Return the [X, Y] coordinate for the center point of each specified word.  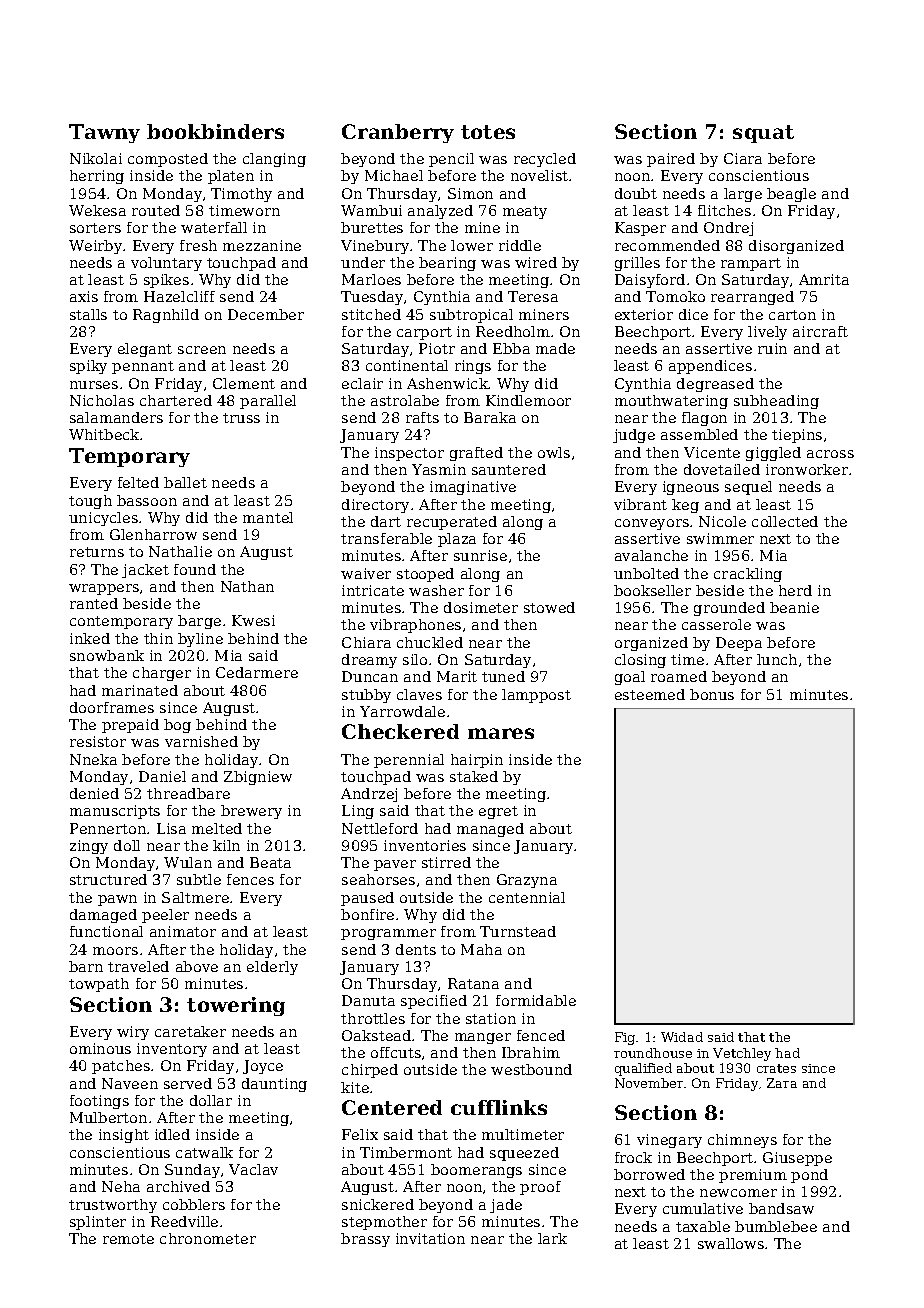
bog [177, 726]
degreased [715, 385]
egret [498, 812]
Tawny [104, 133]
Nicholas [102, 400]
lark [552, 1238]
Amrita [824, 279]
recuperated [452, 523]
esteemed [650, 694]
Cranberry [398, 133]
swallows [731, 1243]
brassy [365, 1240]
